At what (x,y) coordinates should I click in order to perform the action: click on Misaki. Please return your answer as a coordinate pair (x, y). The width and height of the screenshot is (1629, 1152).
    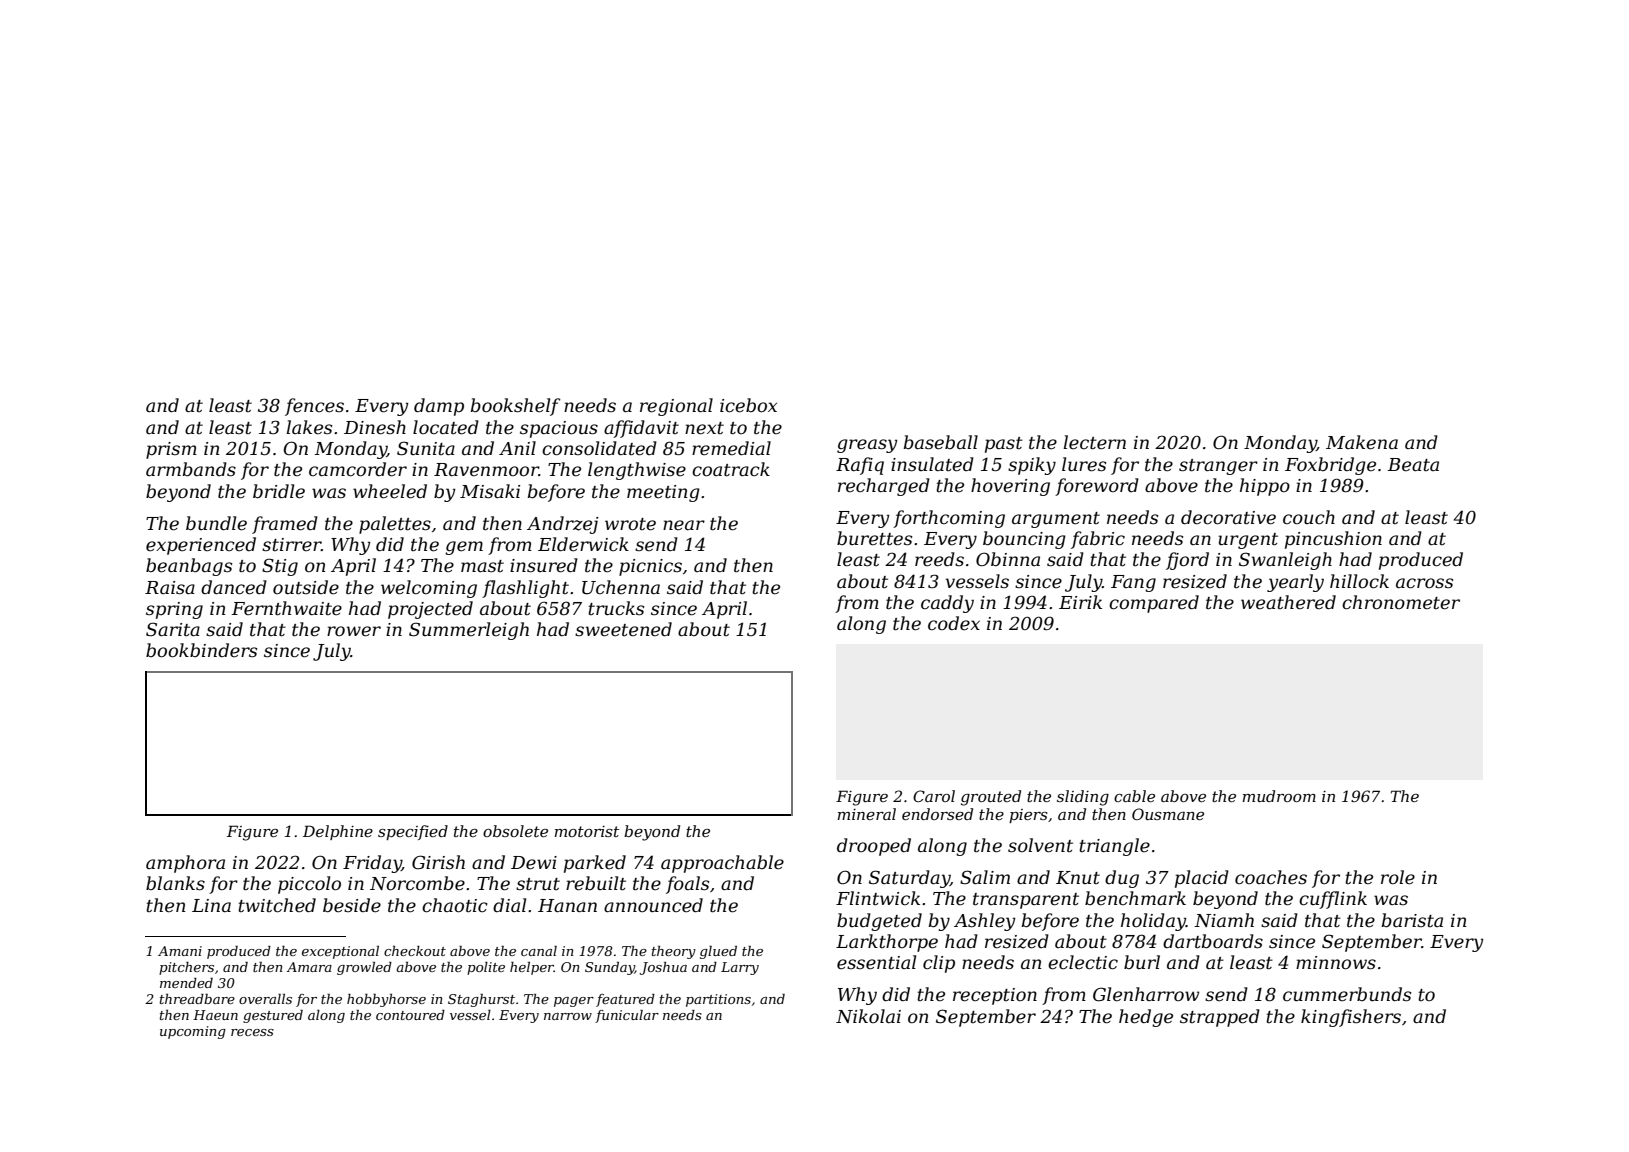
    Looking at the image, I should click on (490, 491).
